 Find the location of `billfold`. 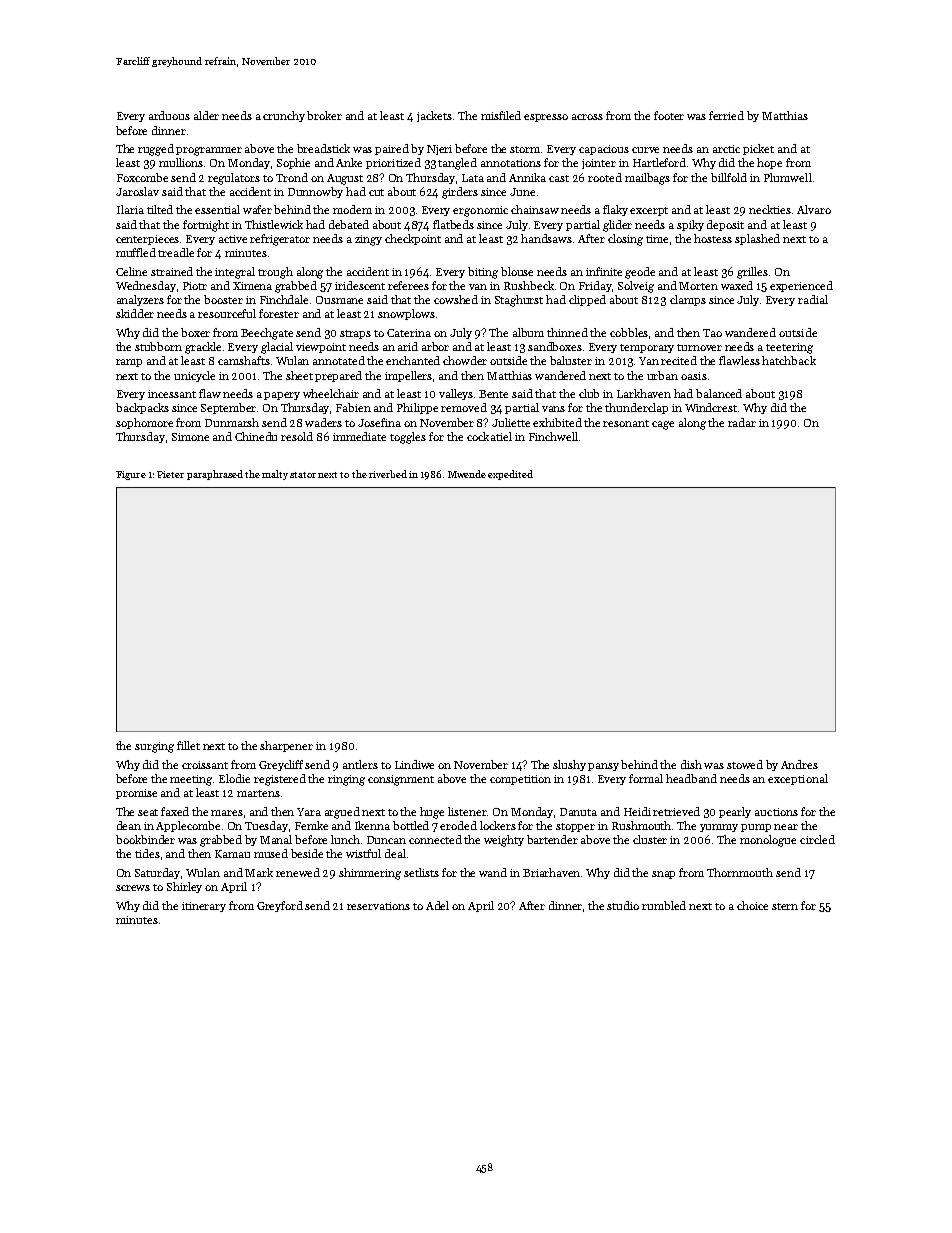

billfold is located at coordinates (729, 177).
